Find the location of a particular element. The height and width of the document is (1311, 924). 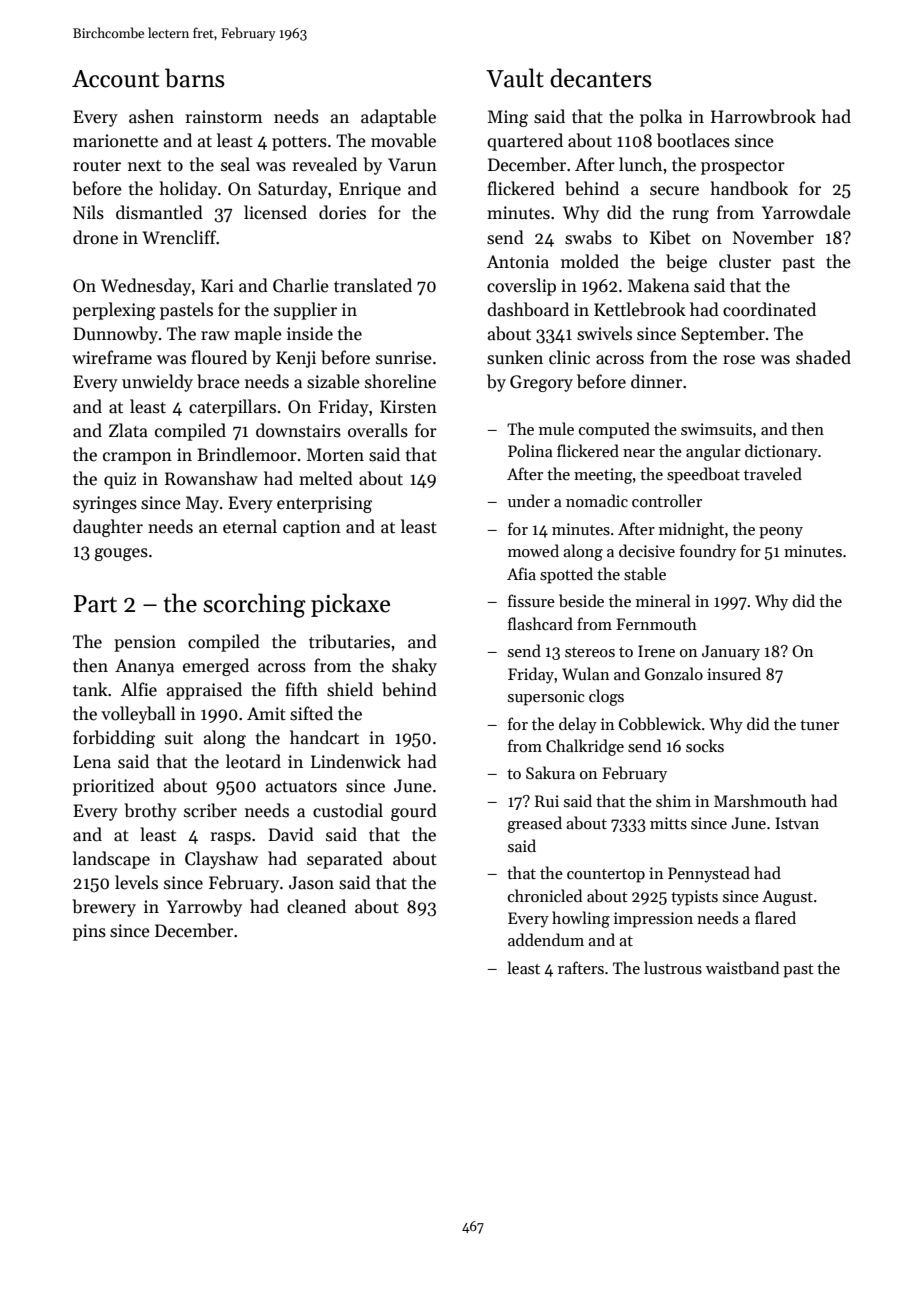

Varun is located at coordinates (412, 165).
